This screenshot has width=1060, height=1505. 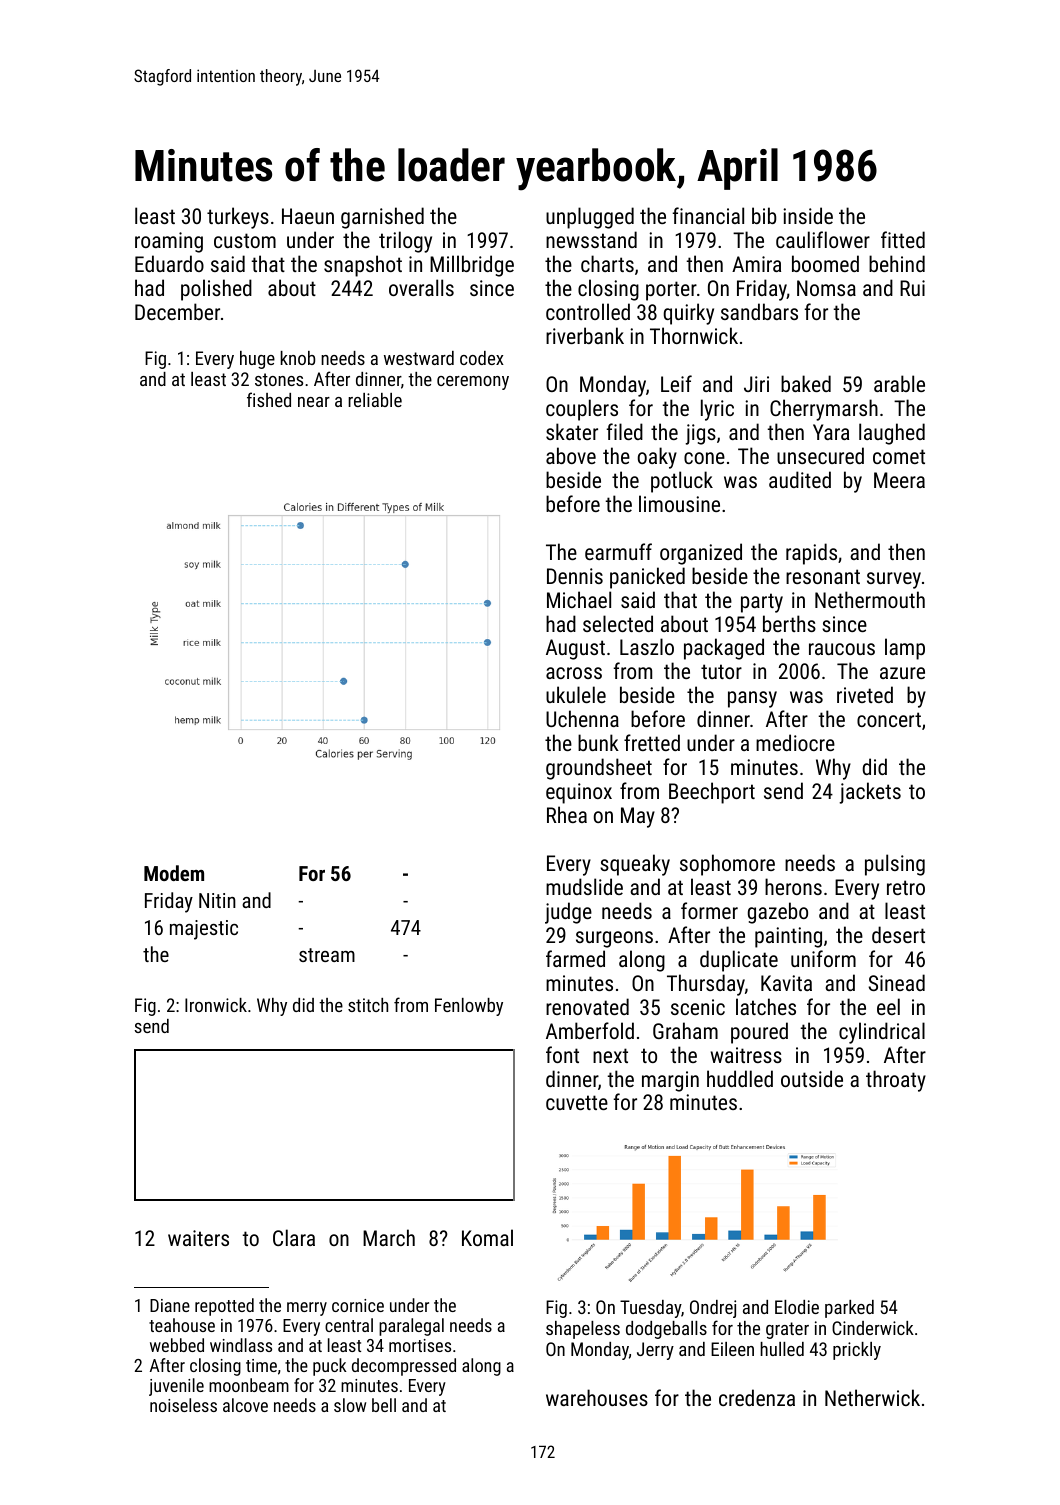 What do you see at coordinates (241, 1345) in the screenshot?
I see `windlass` at bounding box center [241, 1345].
